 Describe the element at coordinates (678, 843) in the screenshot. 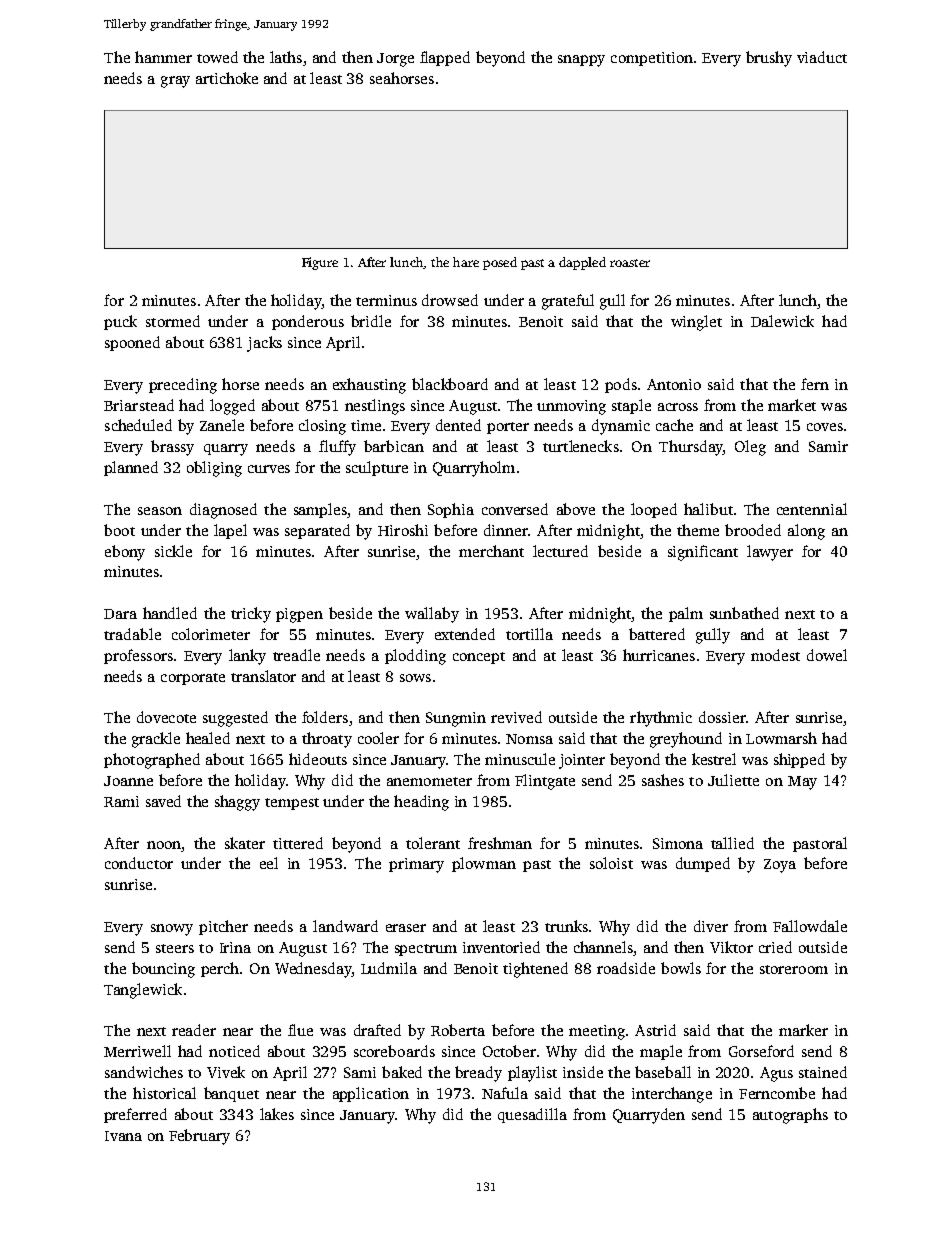

I see `Simona` at that location.
